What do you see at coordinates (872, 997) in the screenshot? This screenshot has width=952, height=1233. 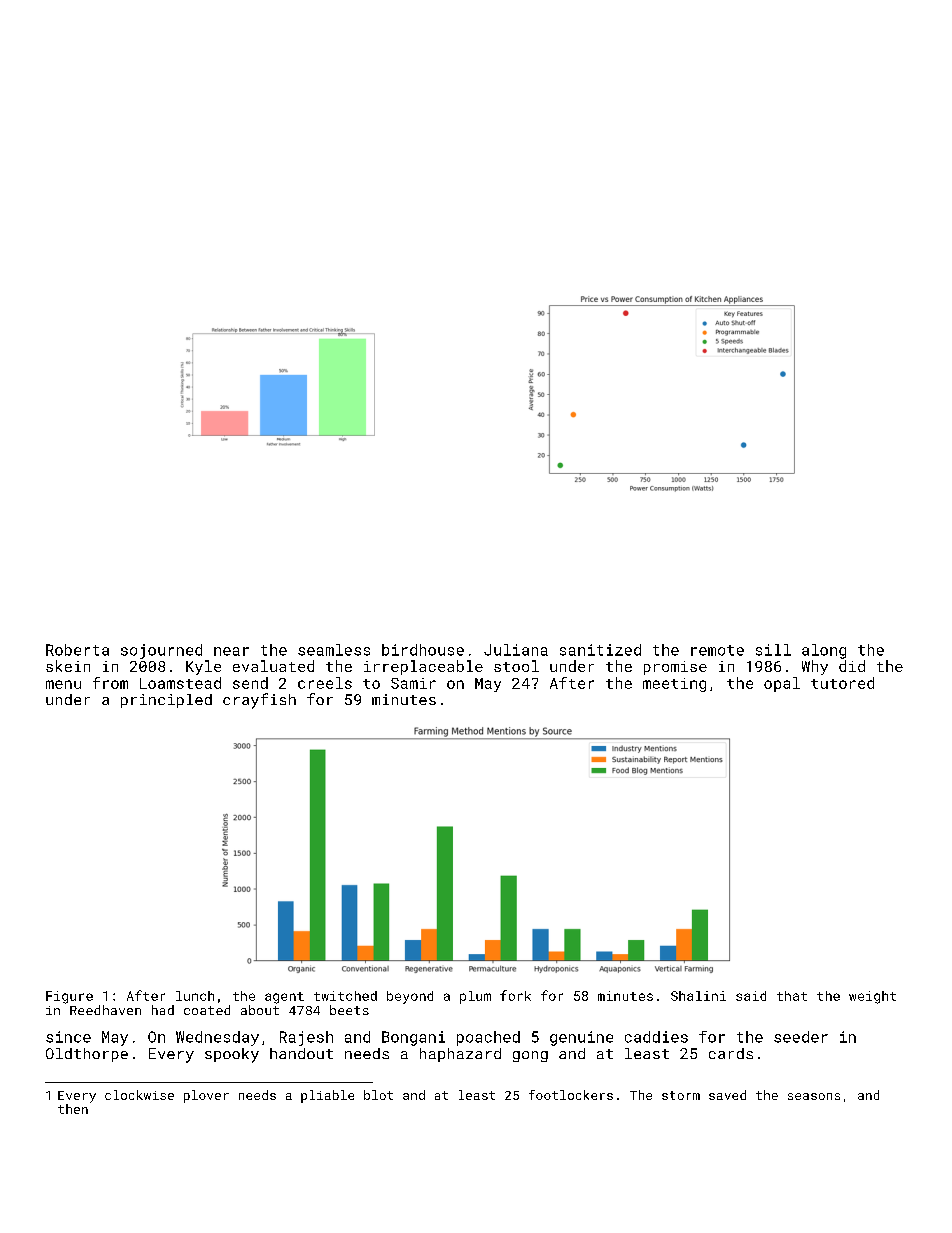 I see `weight` at bounding box center [872, 997].
